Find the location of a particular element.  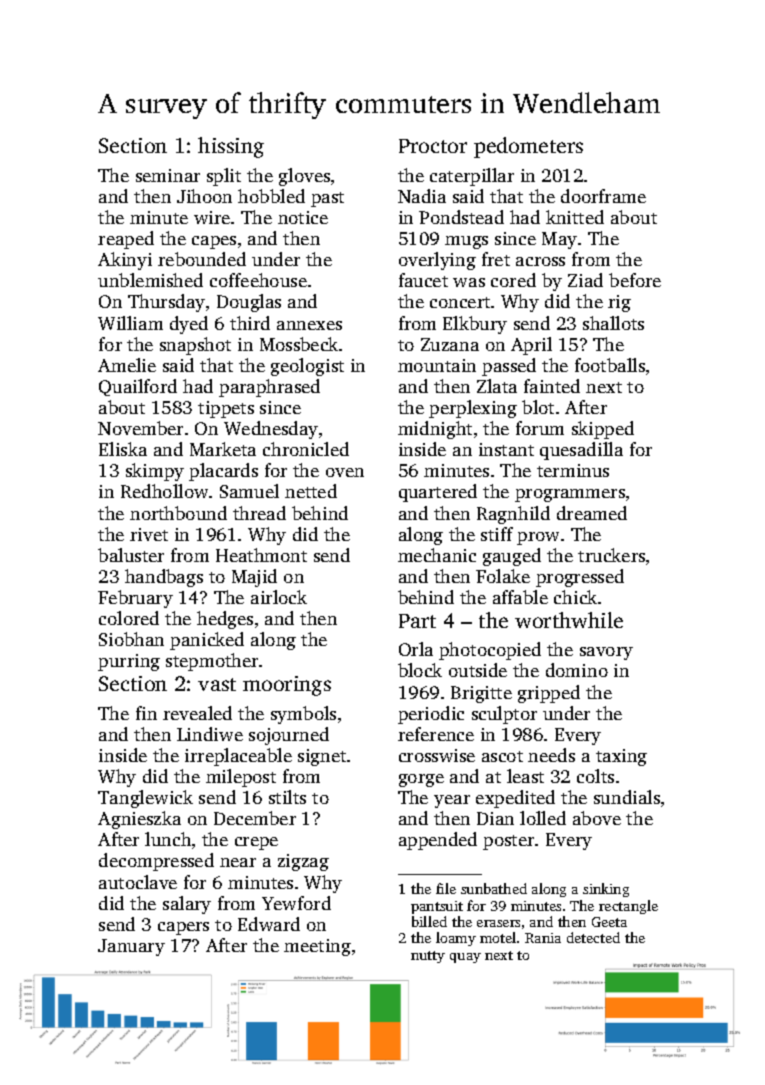

split is located at coordinates (224, 177).
